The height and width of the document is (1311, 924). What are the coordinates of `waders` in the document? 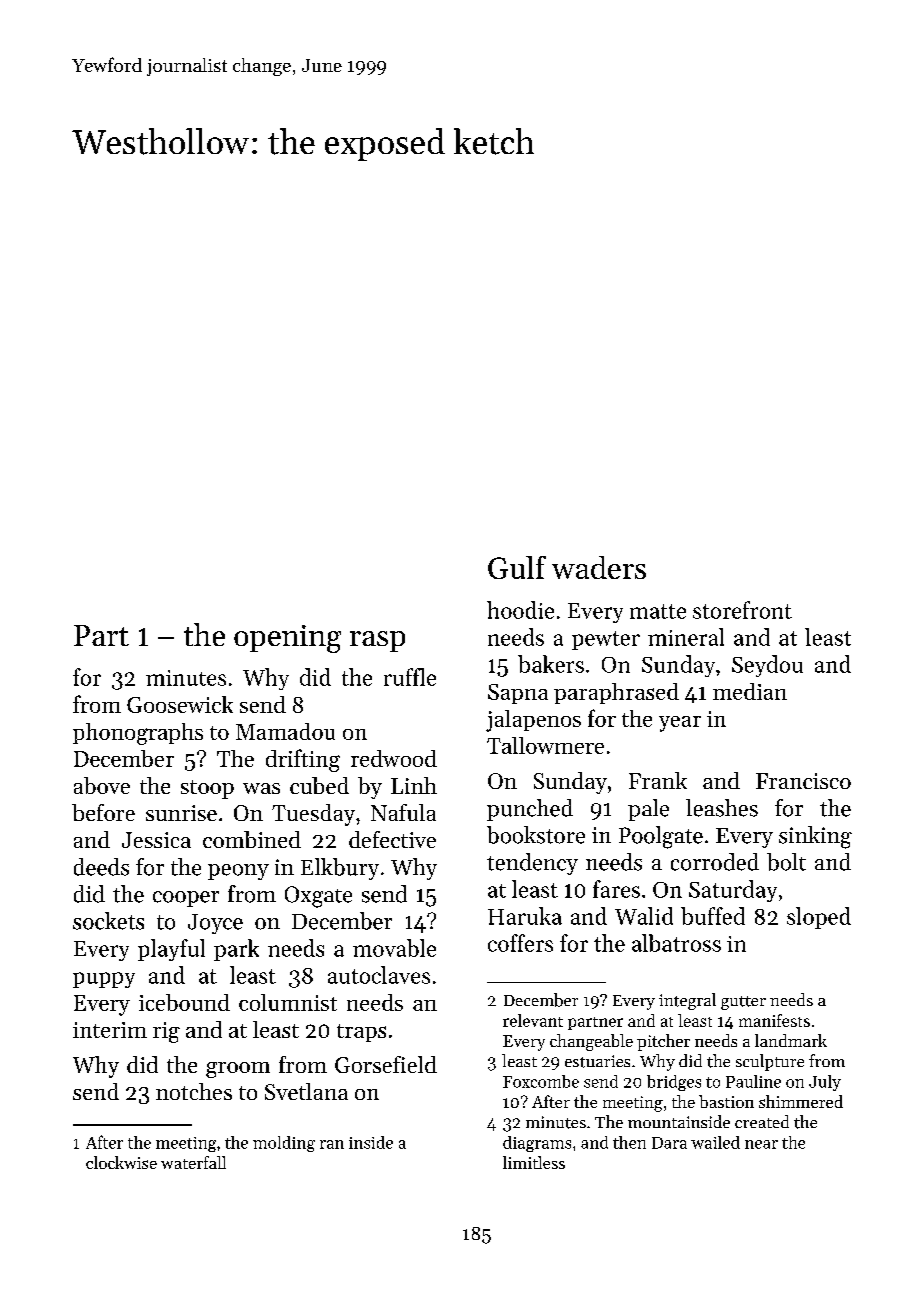 It's located at (599, 567).
